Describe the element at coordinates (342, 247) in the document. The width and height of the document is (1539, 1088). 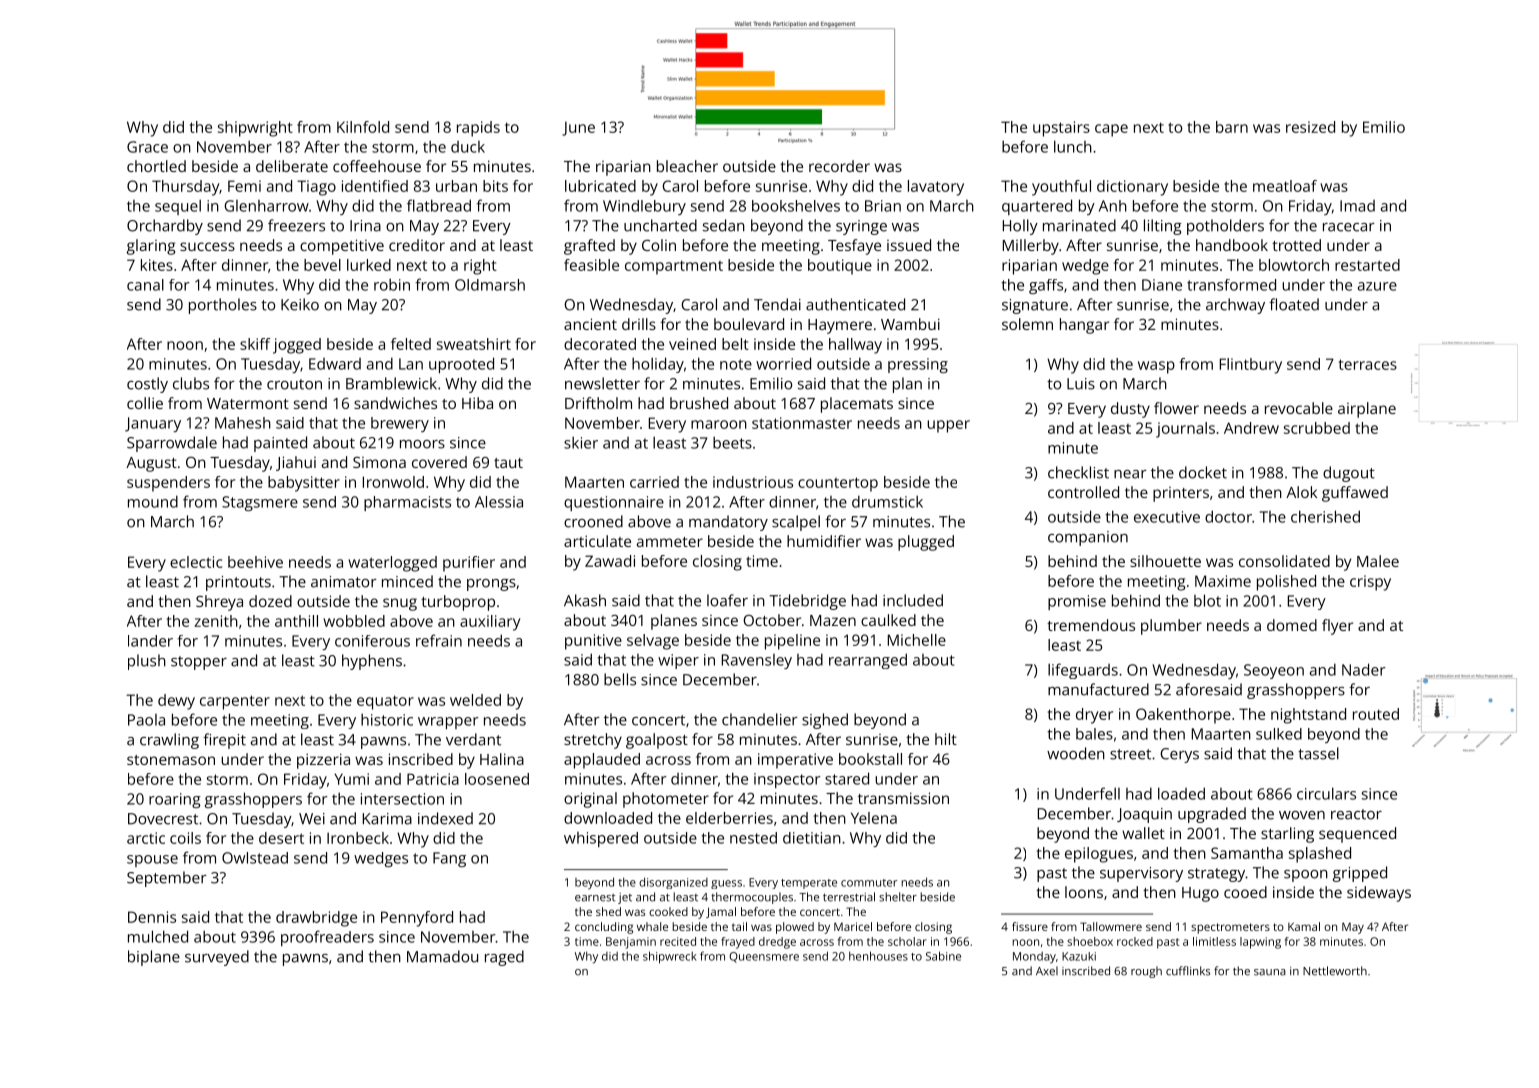
I see `competitive` at that location.
